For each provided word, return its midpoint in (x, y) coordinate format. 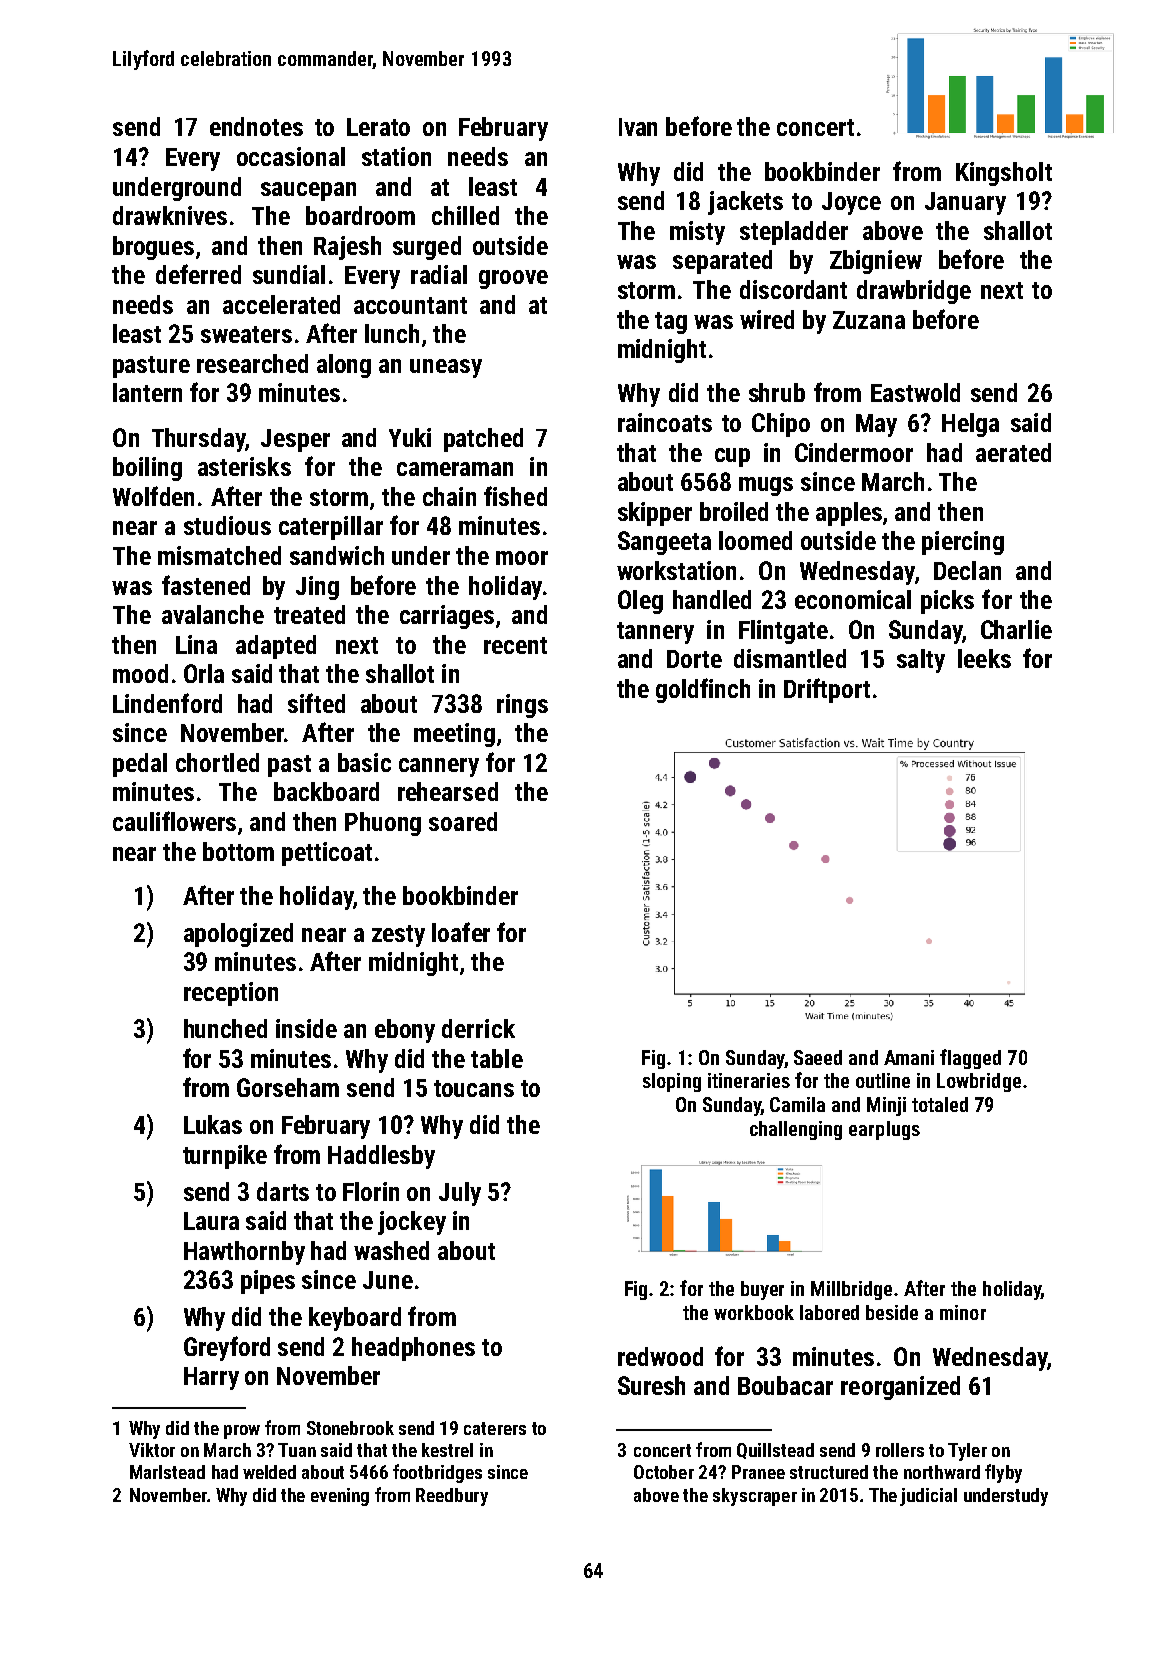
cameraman (455, 469)
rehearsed (448, 791)
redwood (660, 1356)
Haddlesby (381, 1157)
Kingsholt (1004, 174)
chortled (217, 762)
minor (963, 1312)
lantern (147, 392)
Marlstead (167, 1472)
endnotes (256, 126)
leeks (984, 658)
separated (722, 262)
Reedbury (452, 1497)
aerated (1013, 452)
